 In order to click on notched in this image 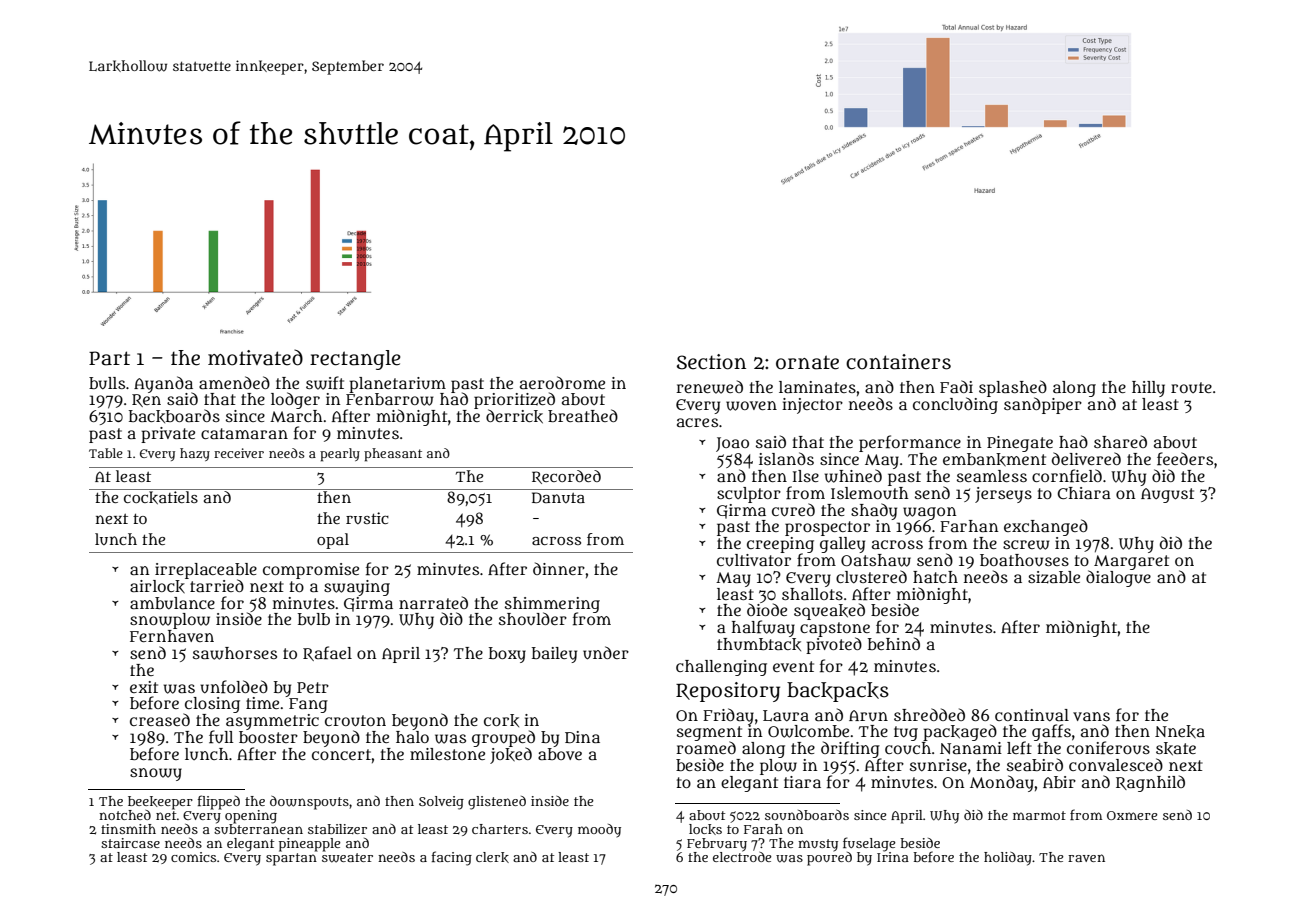, I will do `click(125, 815)`.
